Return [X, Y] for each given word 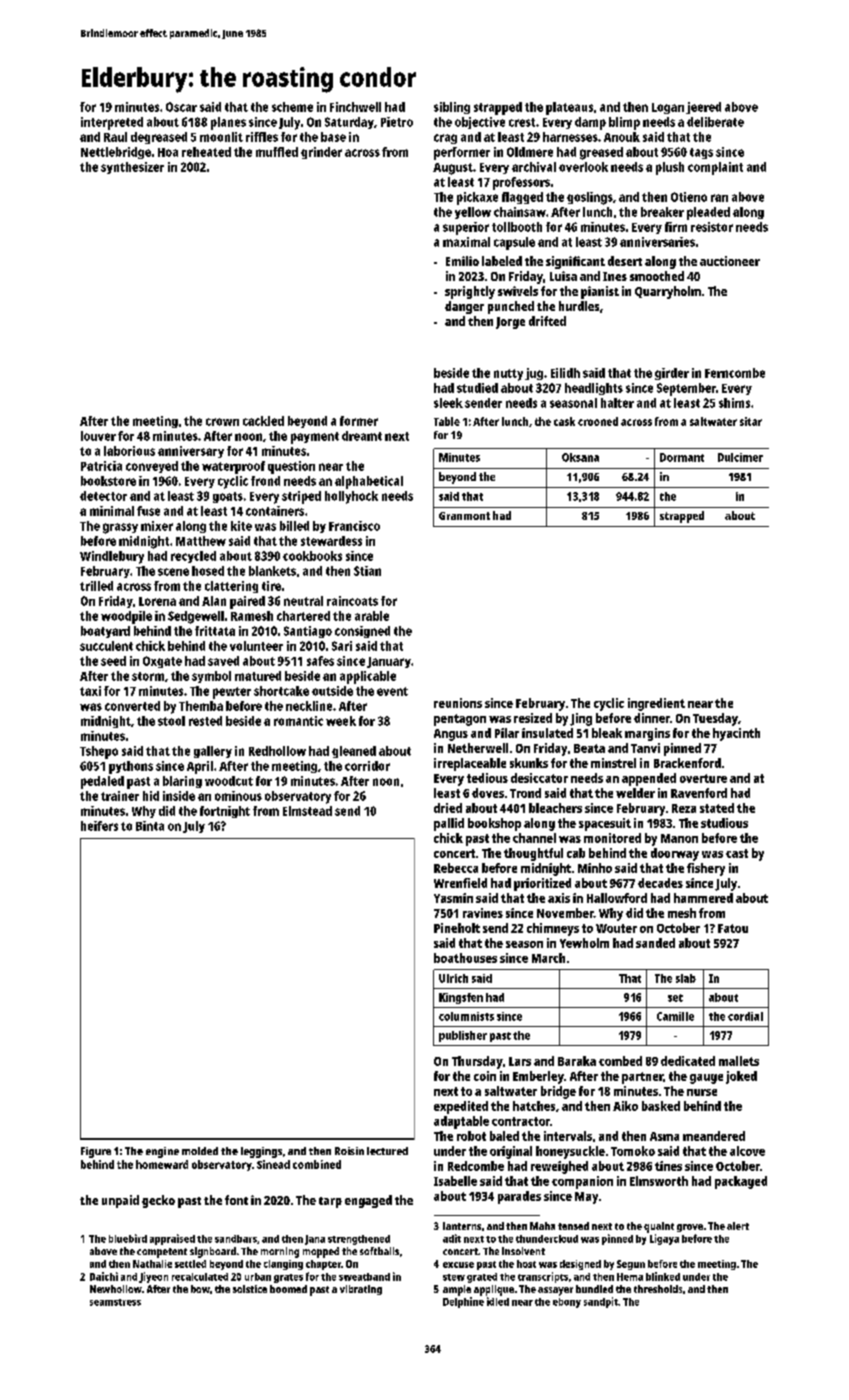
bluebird [128, 1238]
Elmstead [307, 811]
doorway [675, 854]
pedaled [102, 782]
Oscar [181, 107]
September [686, 389]
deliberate [715, 122]
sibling [452, 108]
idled [498, 1301]
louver [98, 436]
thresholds [658, 1289]
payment [315, 438]
